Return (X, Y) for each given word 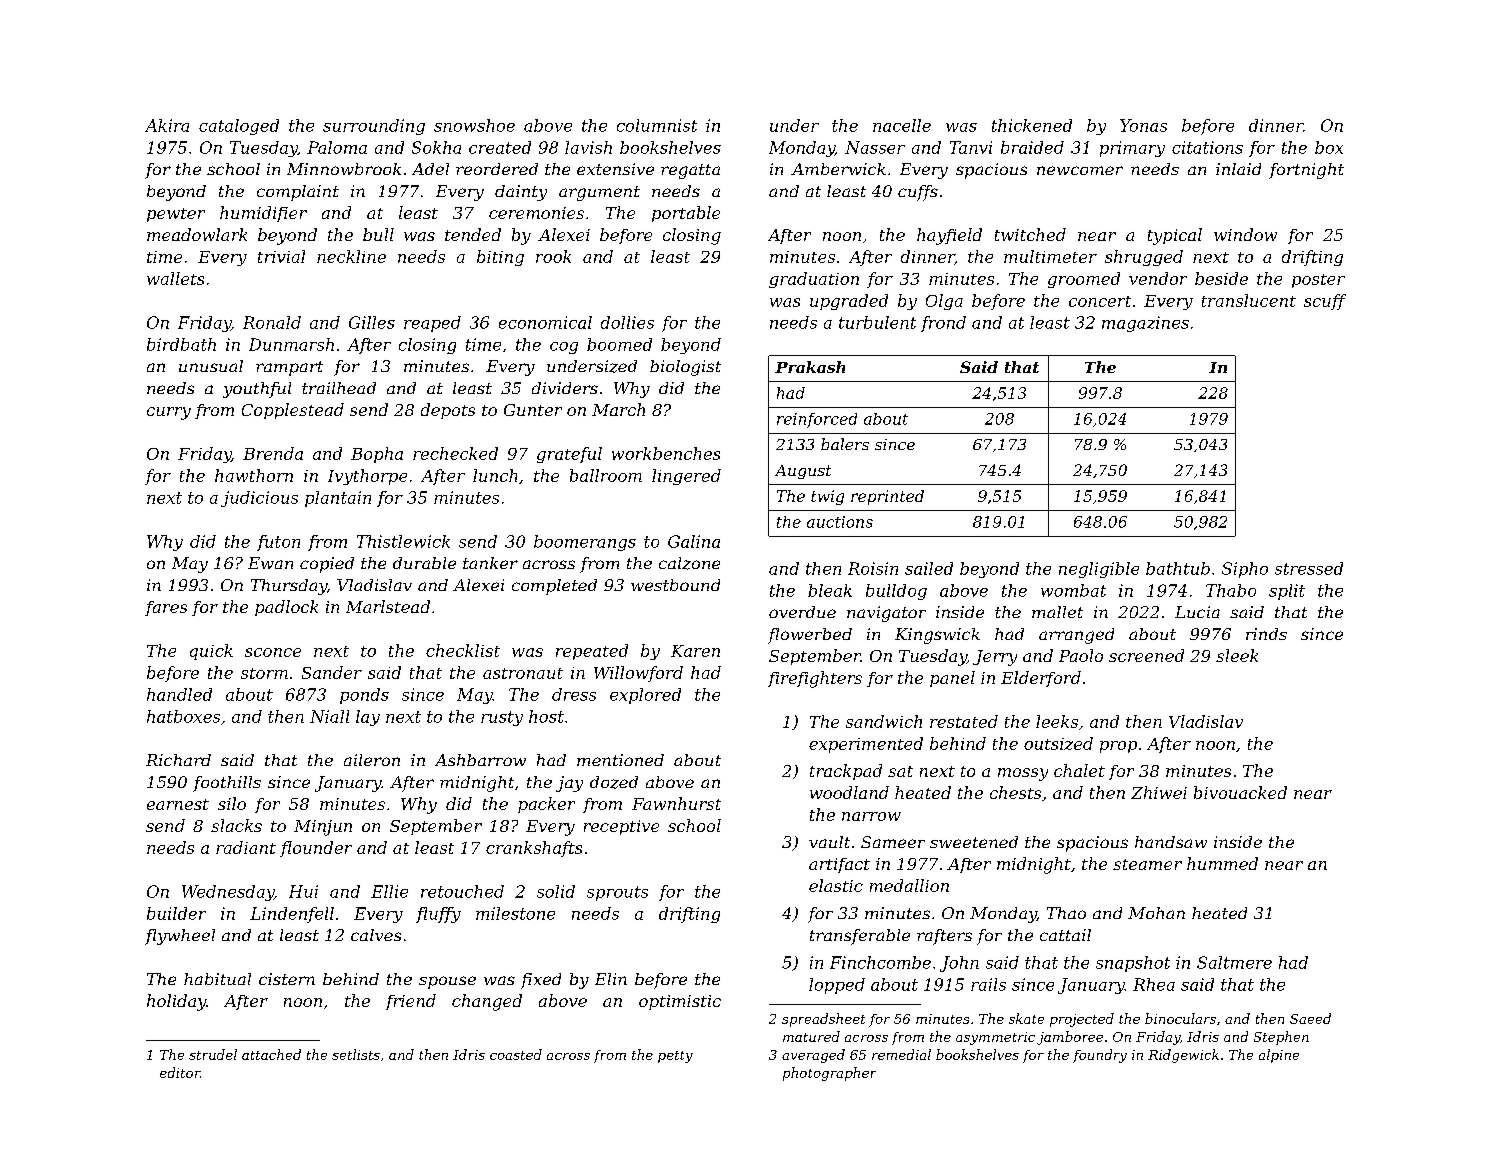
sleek (1237, 655)
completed (554, 587)
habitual (217, 979)
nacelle (902, 125)
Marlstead (388, 606)
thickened (1032, 125)
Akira (167, 125)
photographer (829, 1074)
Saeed (1310, 1018)
